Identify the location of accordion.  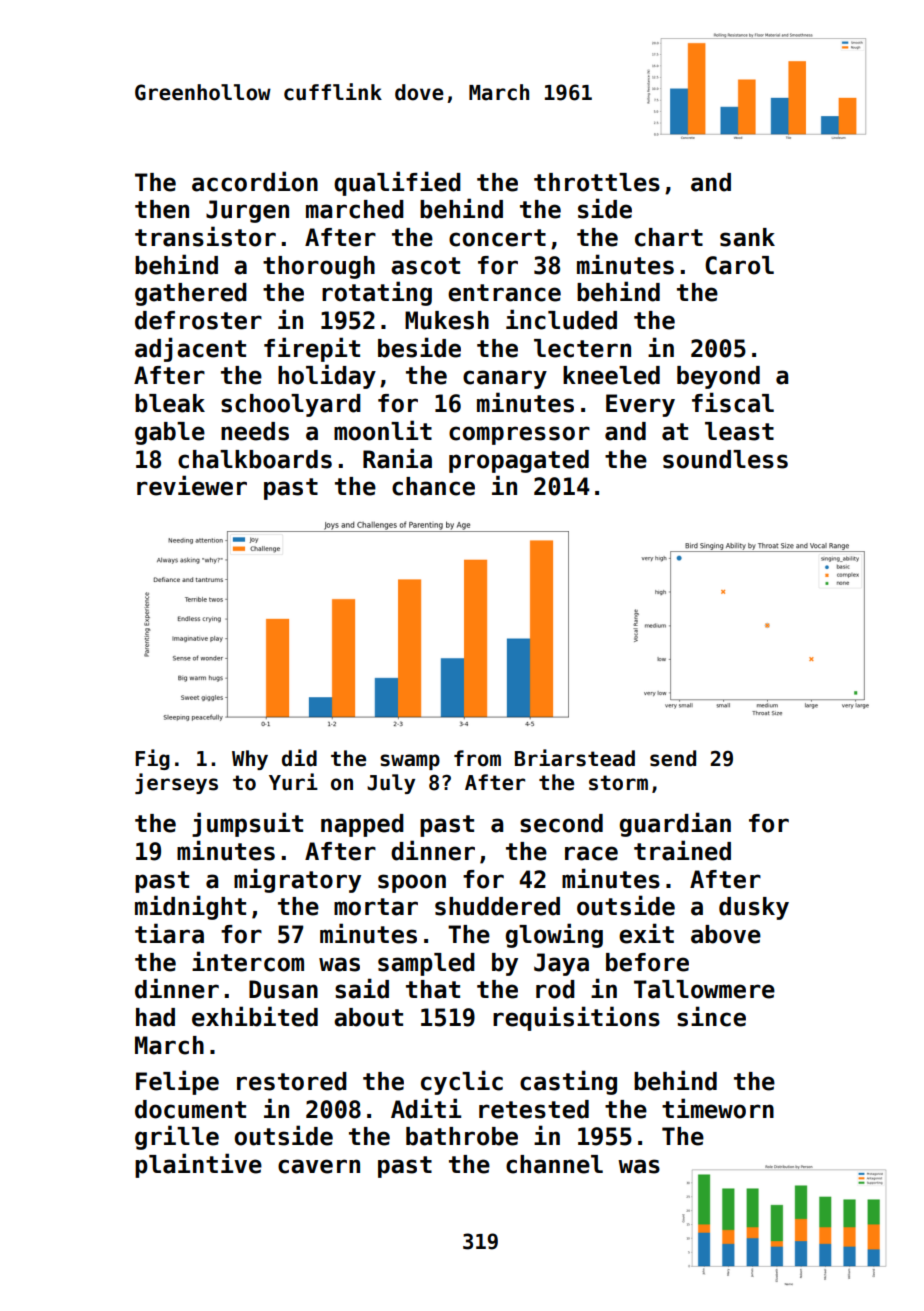
(255, 181).
